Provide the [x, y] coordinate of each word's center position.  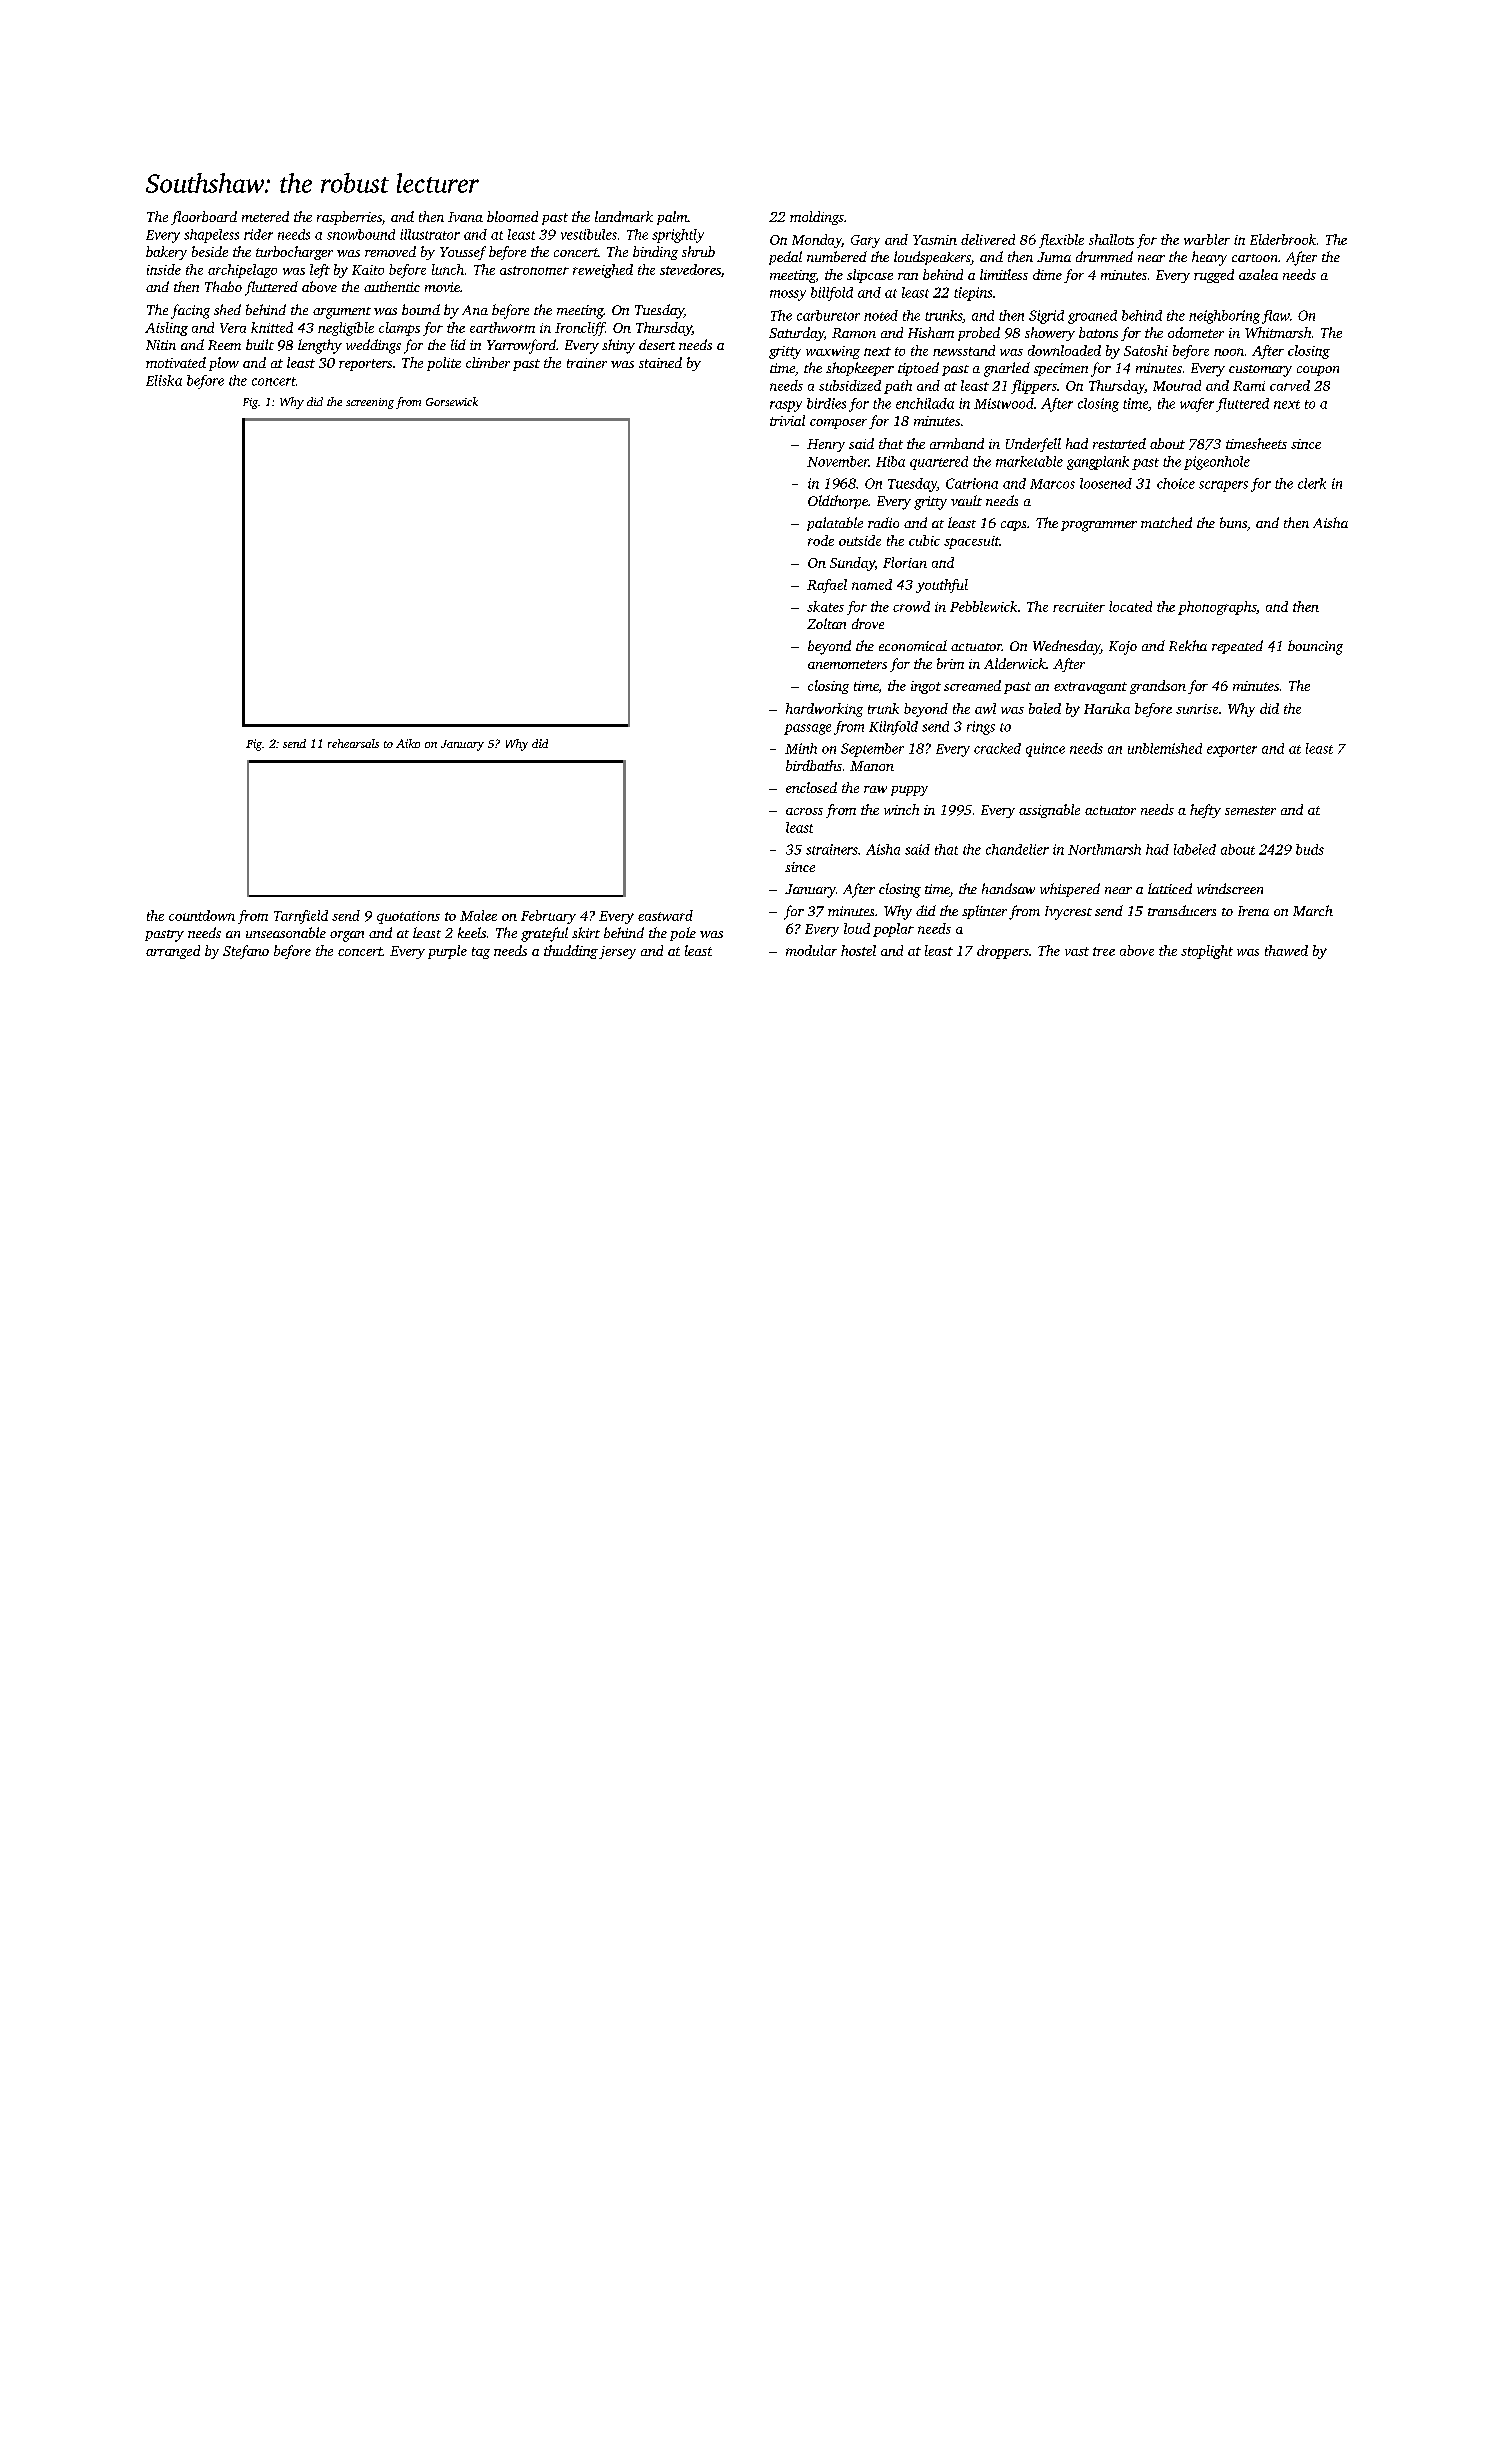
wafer [1197, 405]
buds [1310, 849]
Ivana [465, 217]
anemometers [847, 664]
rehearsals [353, 743]
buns [1233, 522]
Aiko [408, 743]
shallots [1111, 239]
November [838, 461]
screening [370, 403]
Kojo [1123, 648]
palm [672, 218]
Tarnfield [301, 917]
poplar [893, 930]
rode [821, 540]
